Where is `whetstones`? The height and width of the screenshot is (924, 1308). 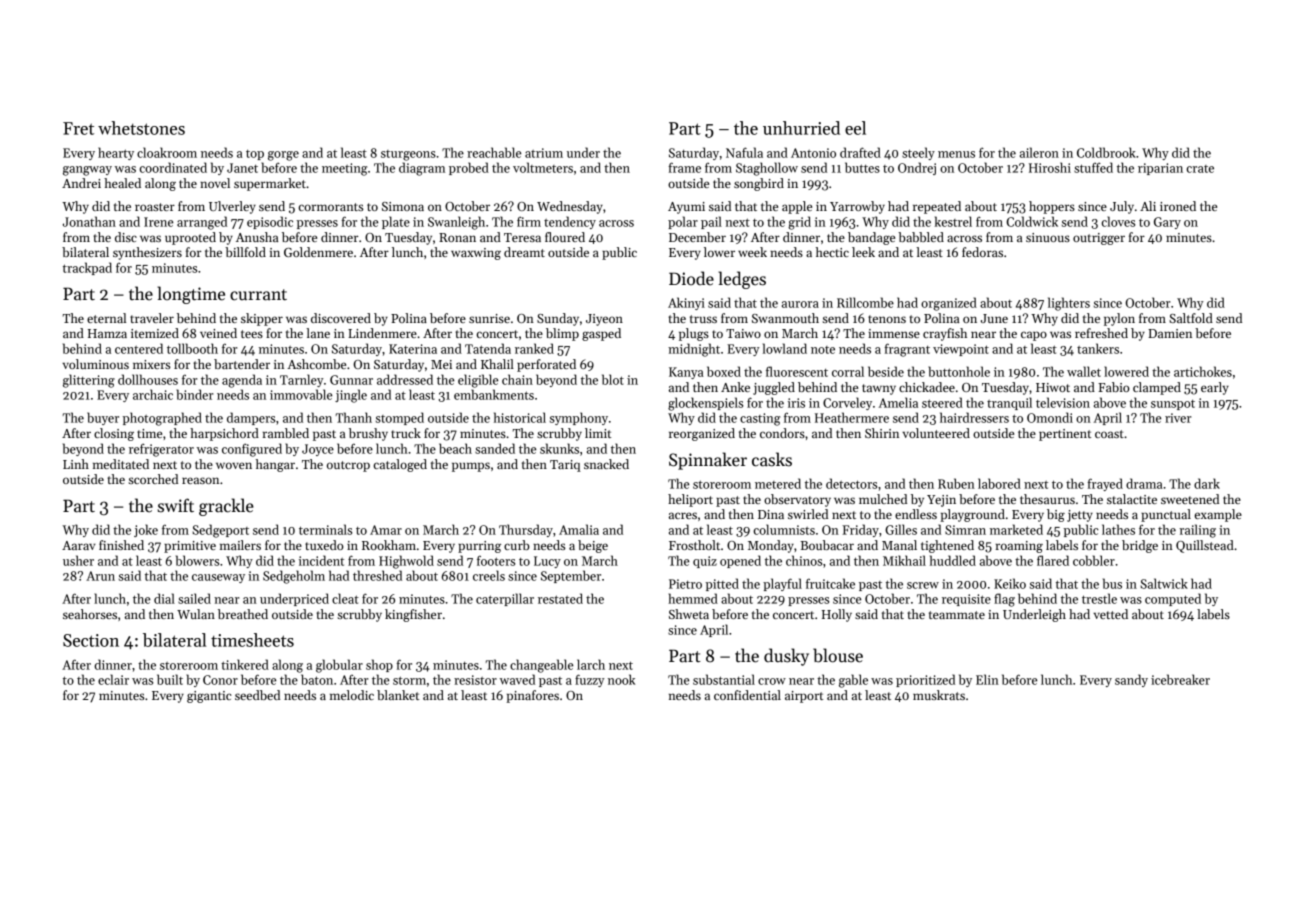 whetstones is located at coordinates (141, 128).
